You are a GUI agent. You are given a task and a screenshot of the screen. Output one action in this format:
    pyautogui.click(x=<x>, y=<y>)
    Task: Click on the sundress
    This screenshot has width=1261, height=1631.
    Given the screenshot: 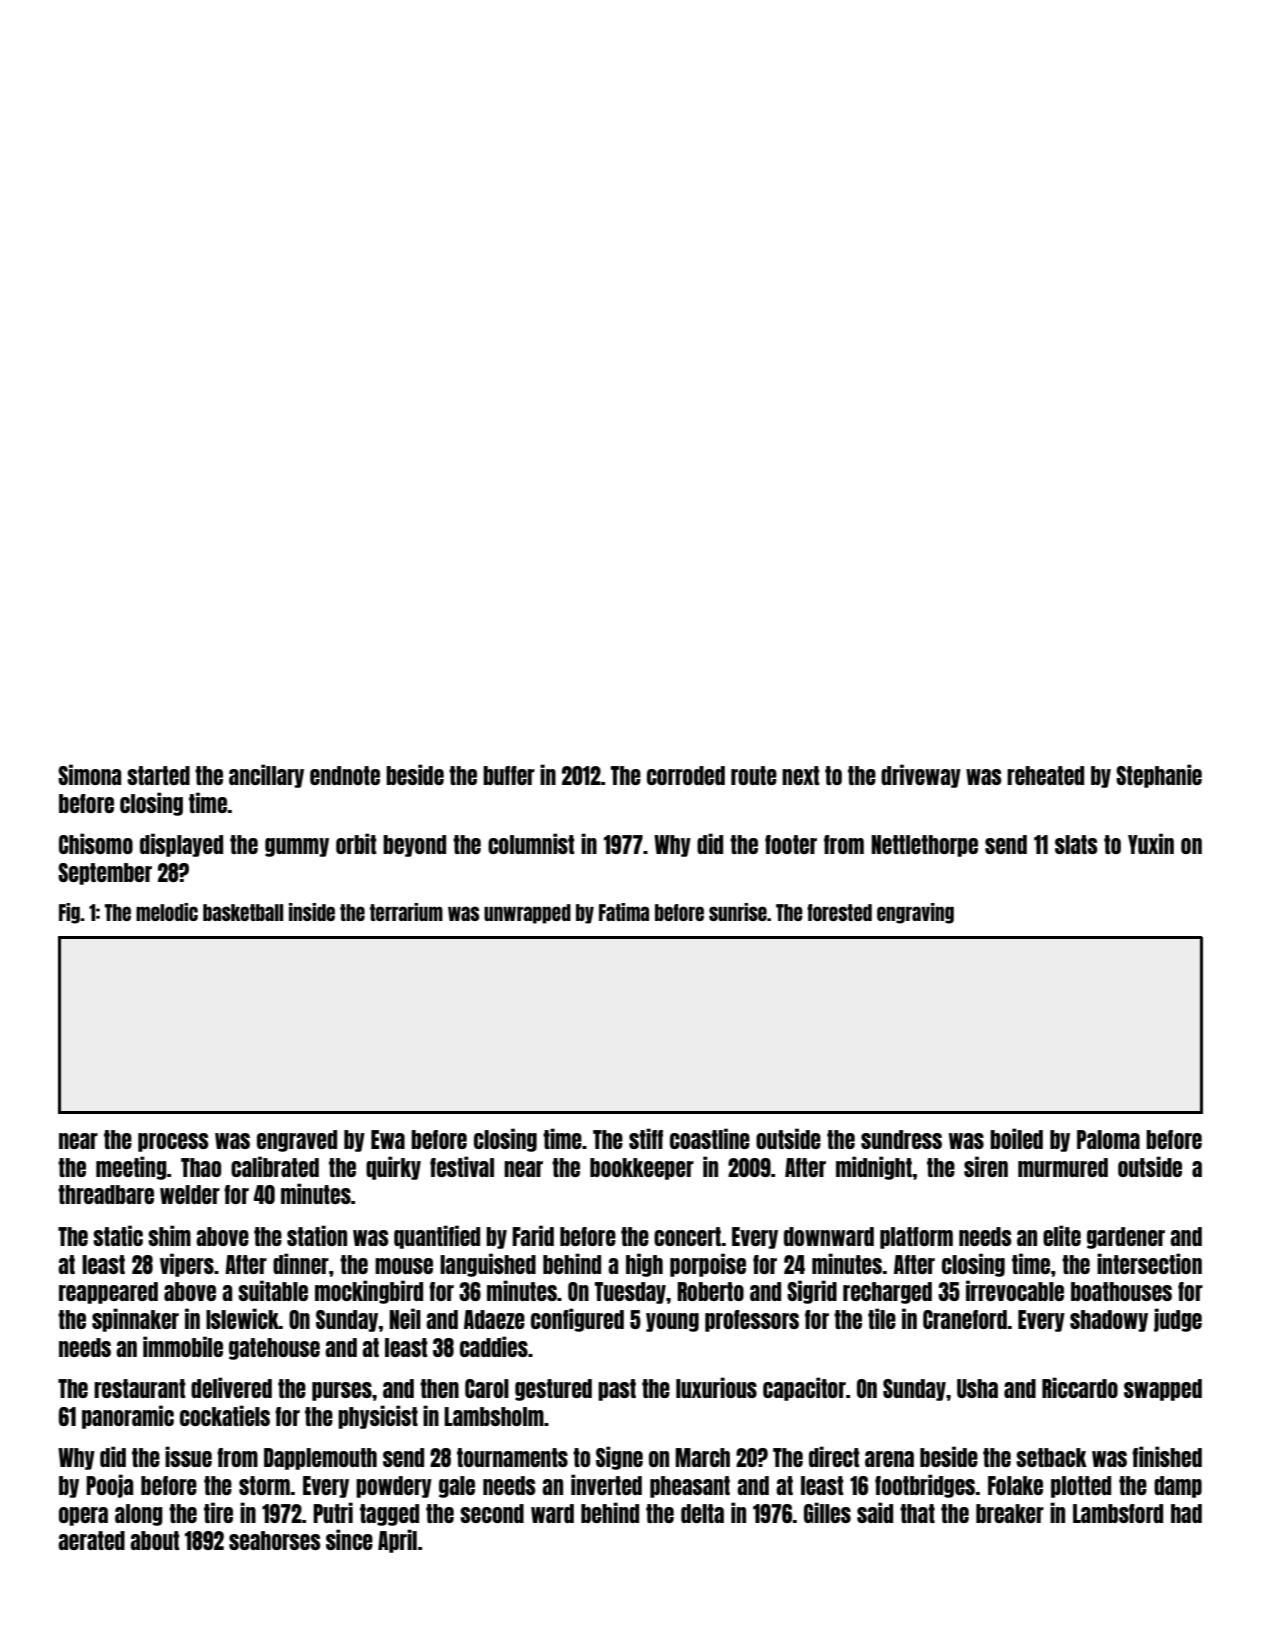 What is the action you would take?
    pyautogui.click(x=901, y=1139)
